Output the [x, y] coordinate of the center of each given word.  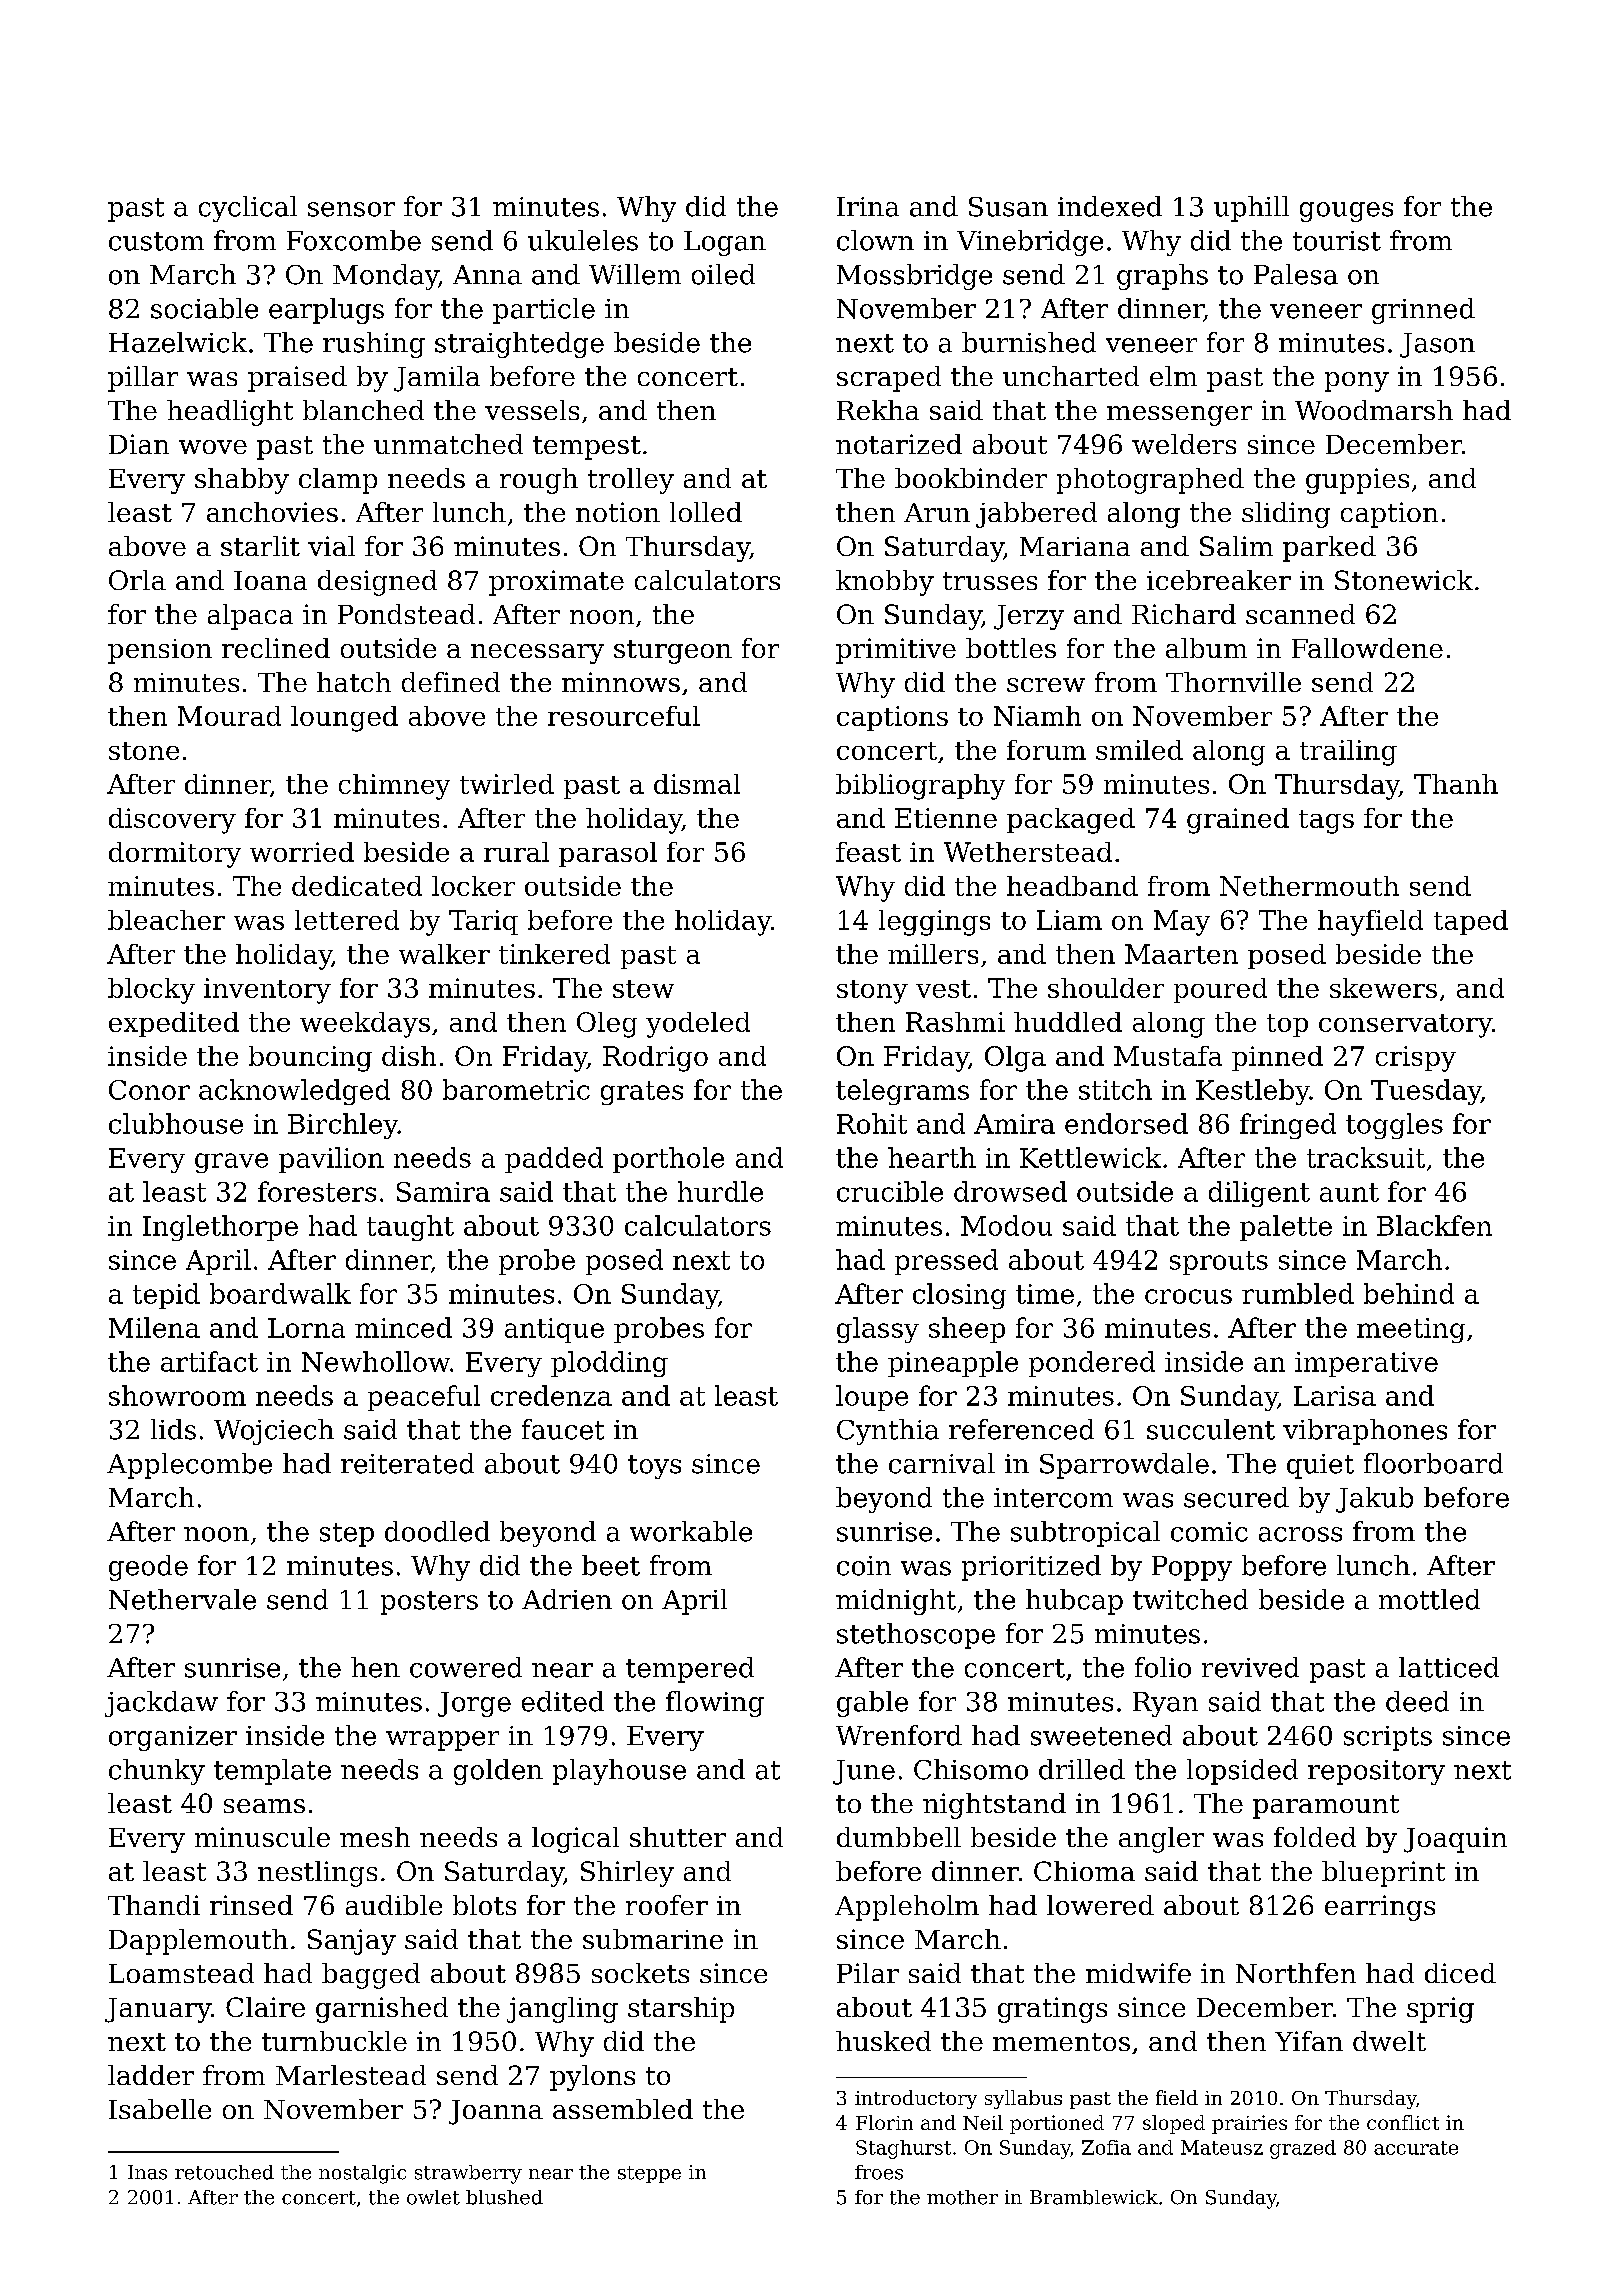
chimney [394, 787]
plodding [609, 1364]
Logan [725, 243]
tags [1326, 822]
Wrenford [899, 1735]
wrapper [442, 1741]
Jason [1437, 345]
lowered [1100, 1905]
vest [943, 989]
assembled [623, 2109]
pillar [143, 379]
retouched [224, 2172]
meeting [1411, 1330]
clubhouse [176, 1123]
